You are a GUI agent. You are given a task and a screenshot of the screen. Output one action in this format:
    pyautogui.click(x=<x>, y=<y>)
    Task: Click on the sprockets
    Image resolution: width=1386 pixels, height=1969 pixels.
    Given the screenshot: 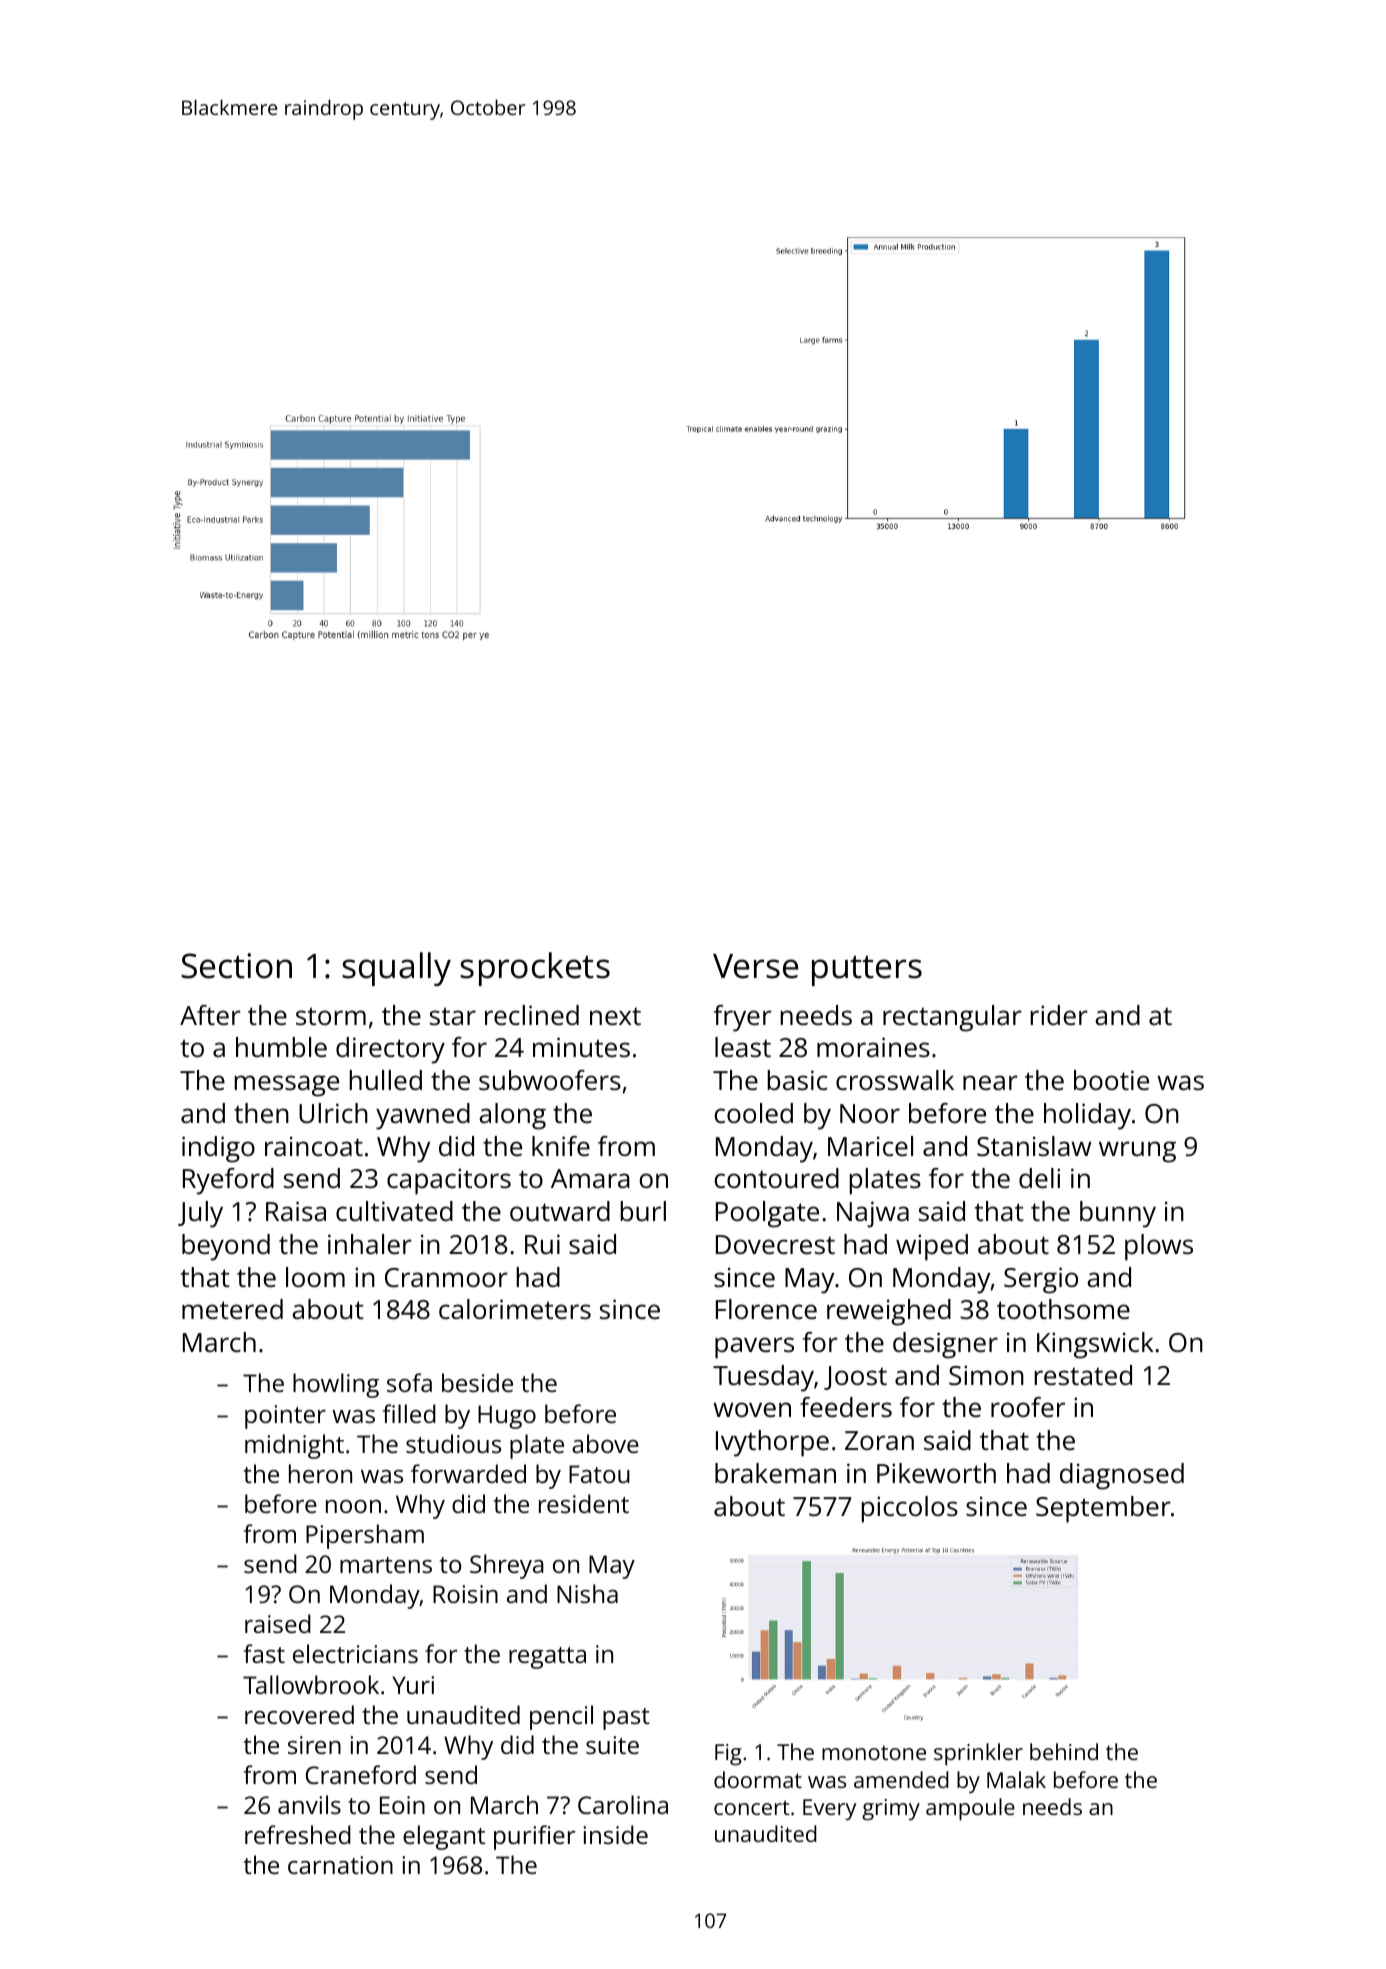 What is the action you would take?
    pyautogui.click(x=535, y=969)
